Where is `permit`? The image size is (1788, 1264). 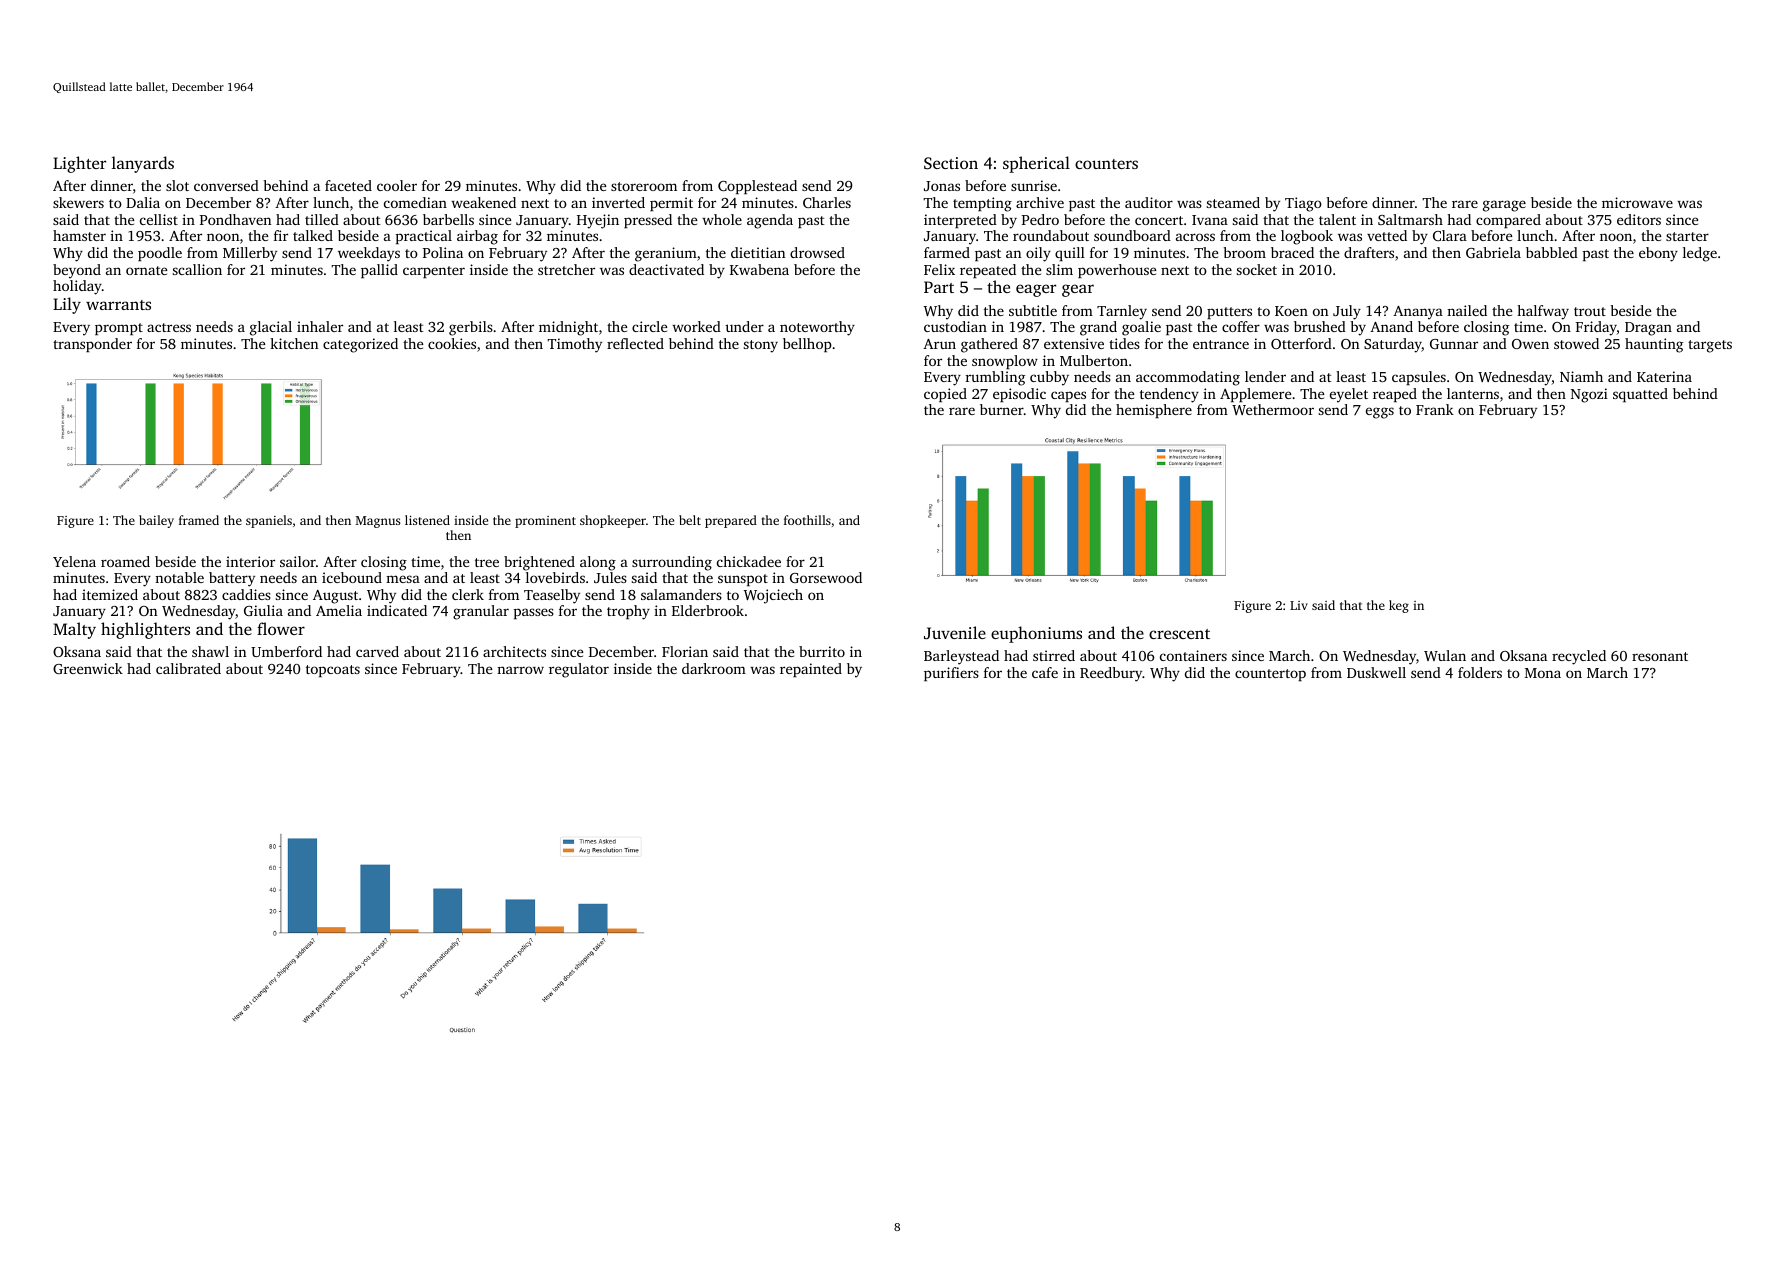 permit is located at coordinates (671, 204).
